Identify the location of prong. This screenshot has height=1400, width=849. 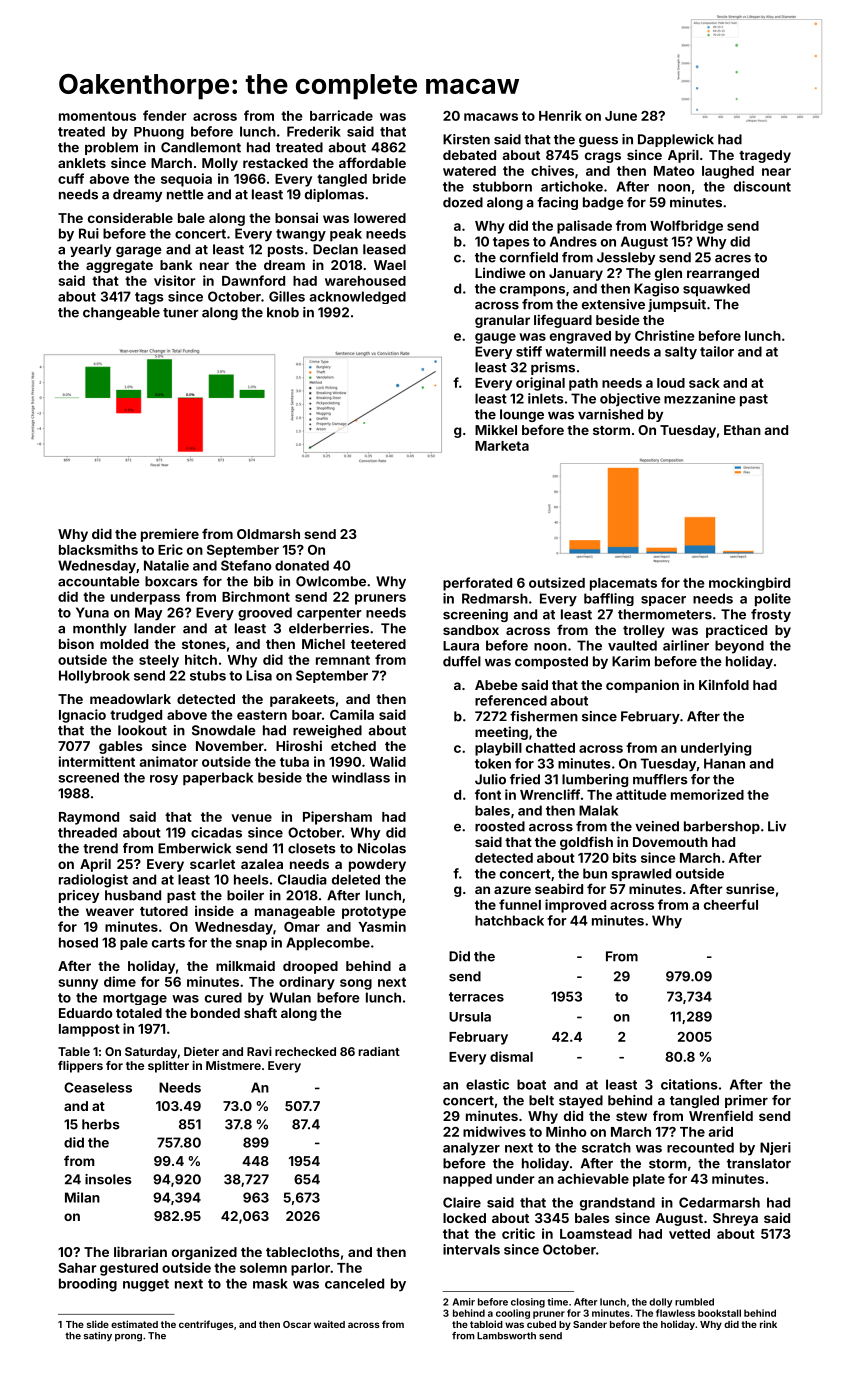
(128, 1338).
